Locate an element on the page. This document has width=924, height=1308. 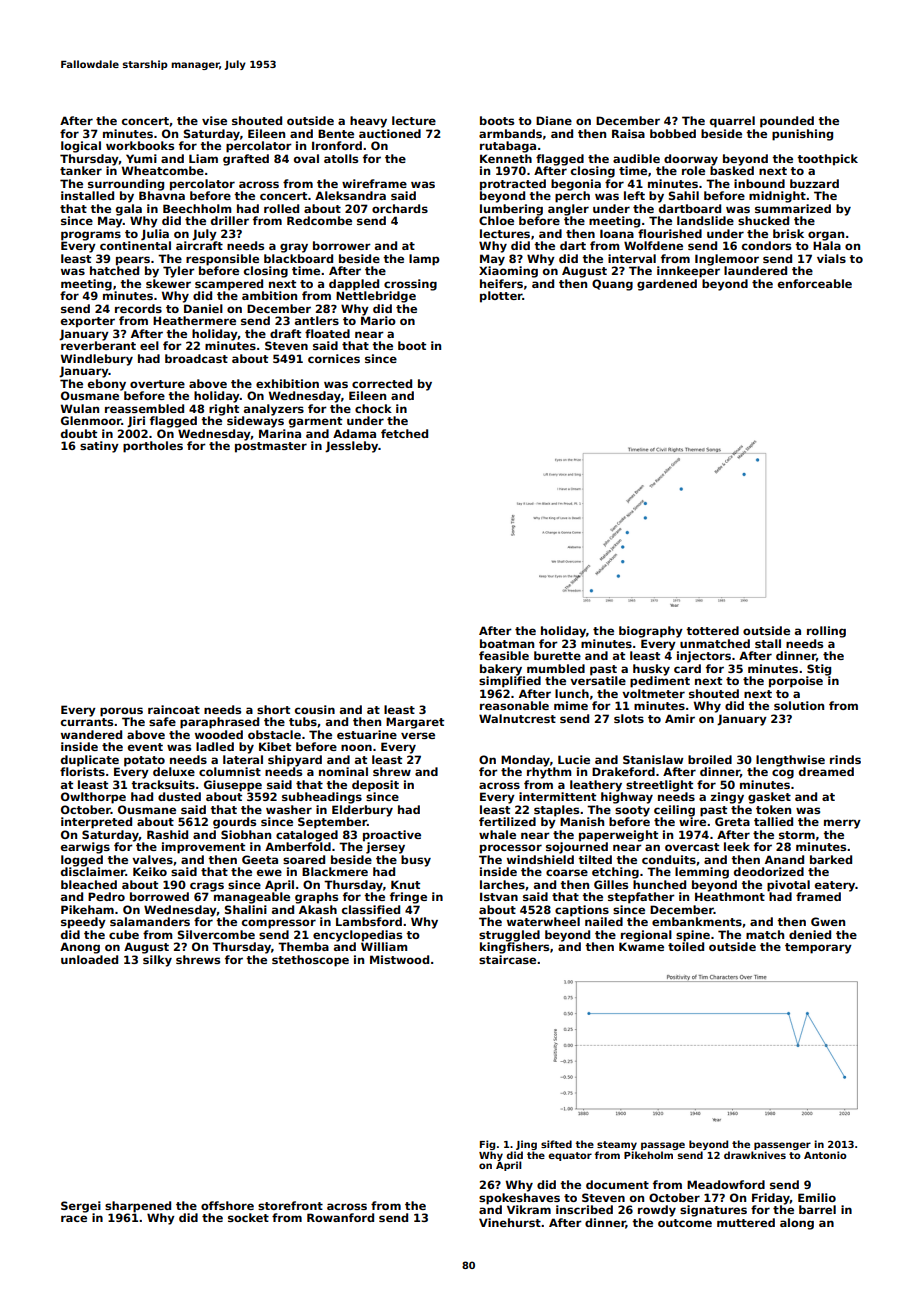
muttered is located at coordinates (746, 1222).
